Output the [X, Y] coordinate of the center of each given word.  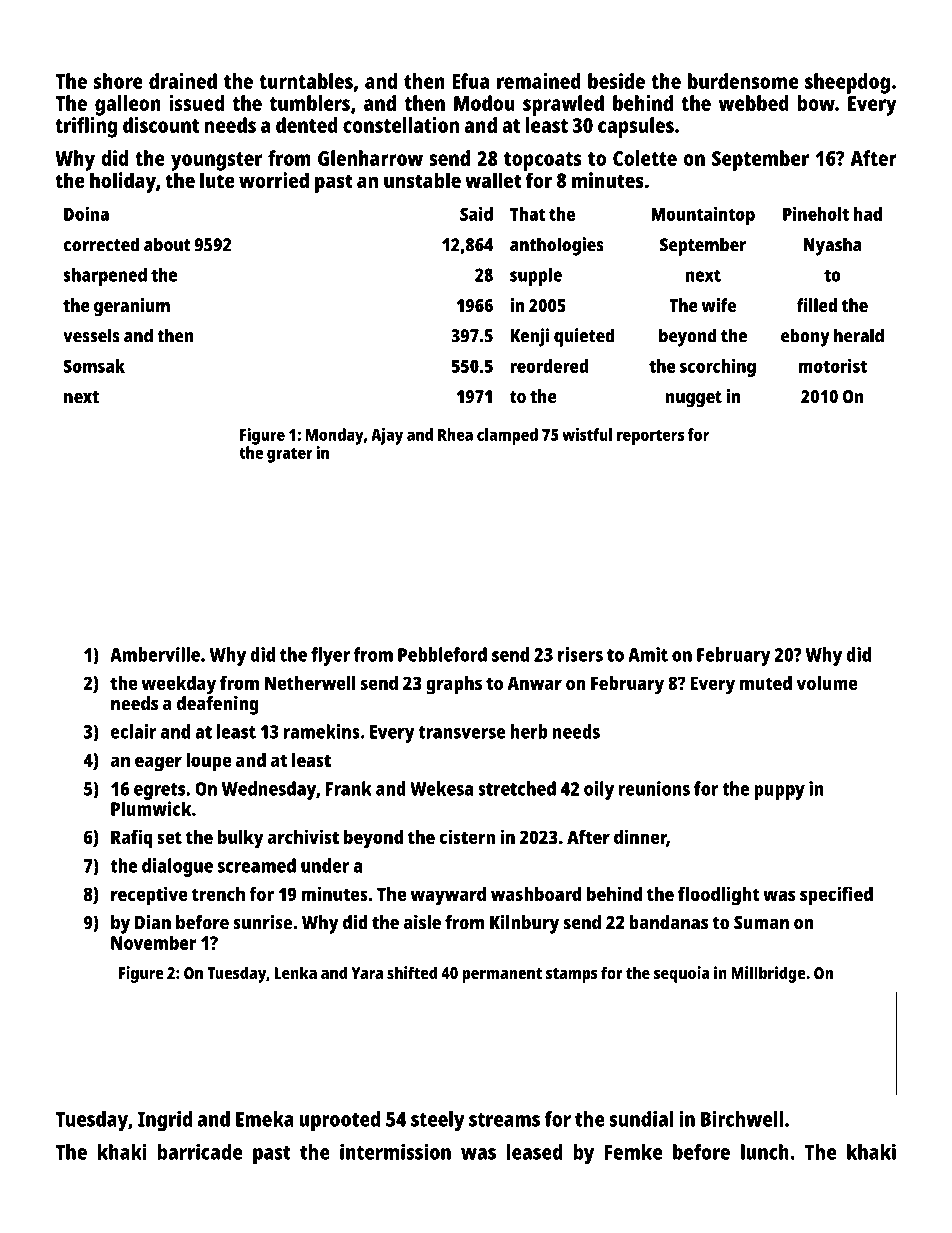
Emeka [265, 1119]
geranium [132, 307]
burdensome [743, 81]
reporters [650, 437]
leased [535, 1152]
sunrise [262, 922]
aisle [422, 922]
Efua [470, 81]
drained [183, 81]
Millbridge [768, 974]
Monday [335, 436]
